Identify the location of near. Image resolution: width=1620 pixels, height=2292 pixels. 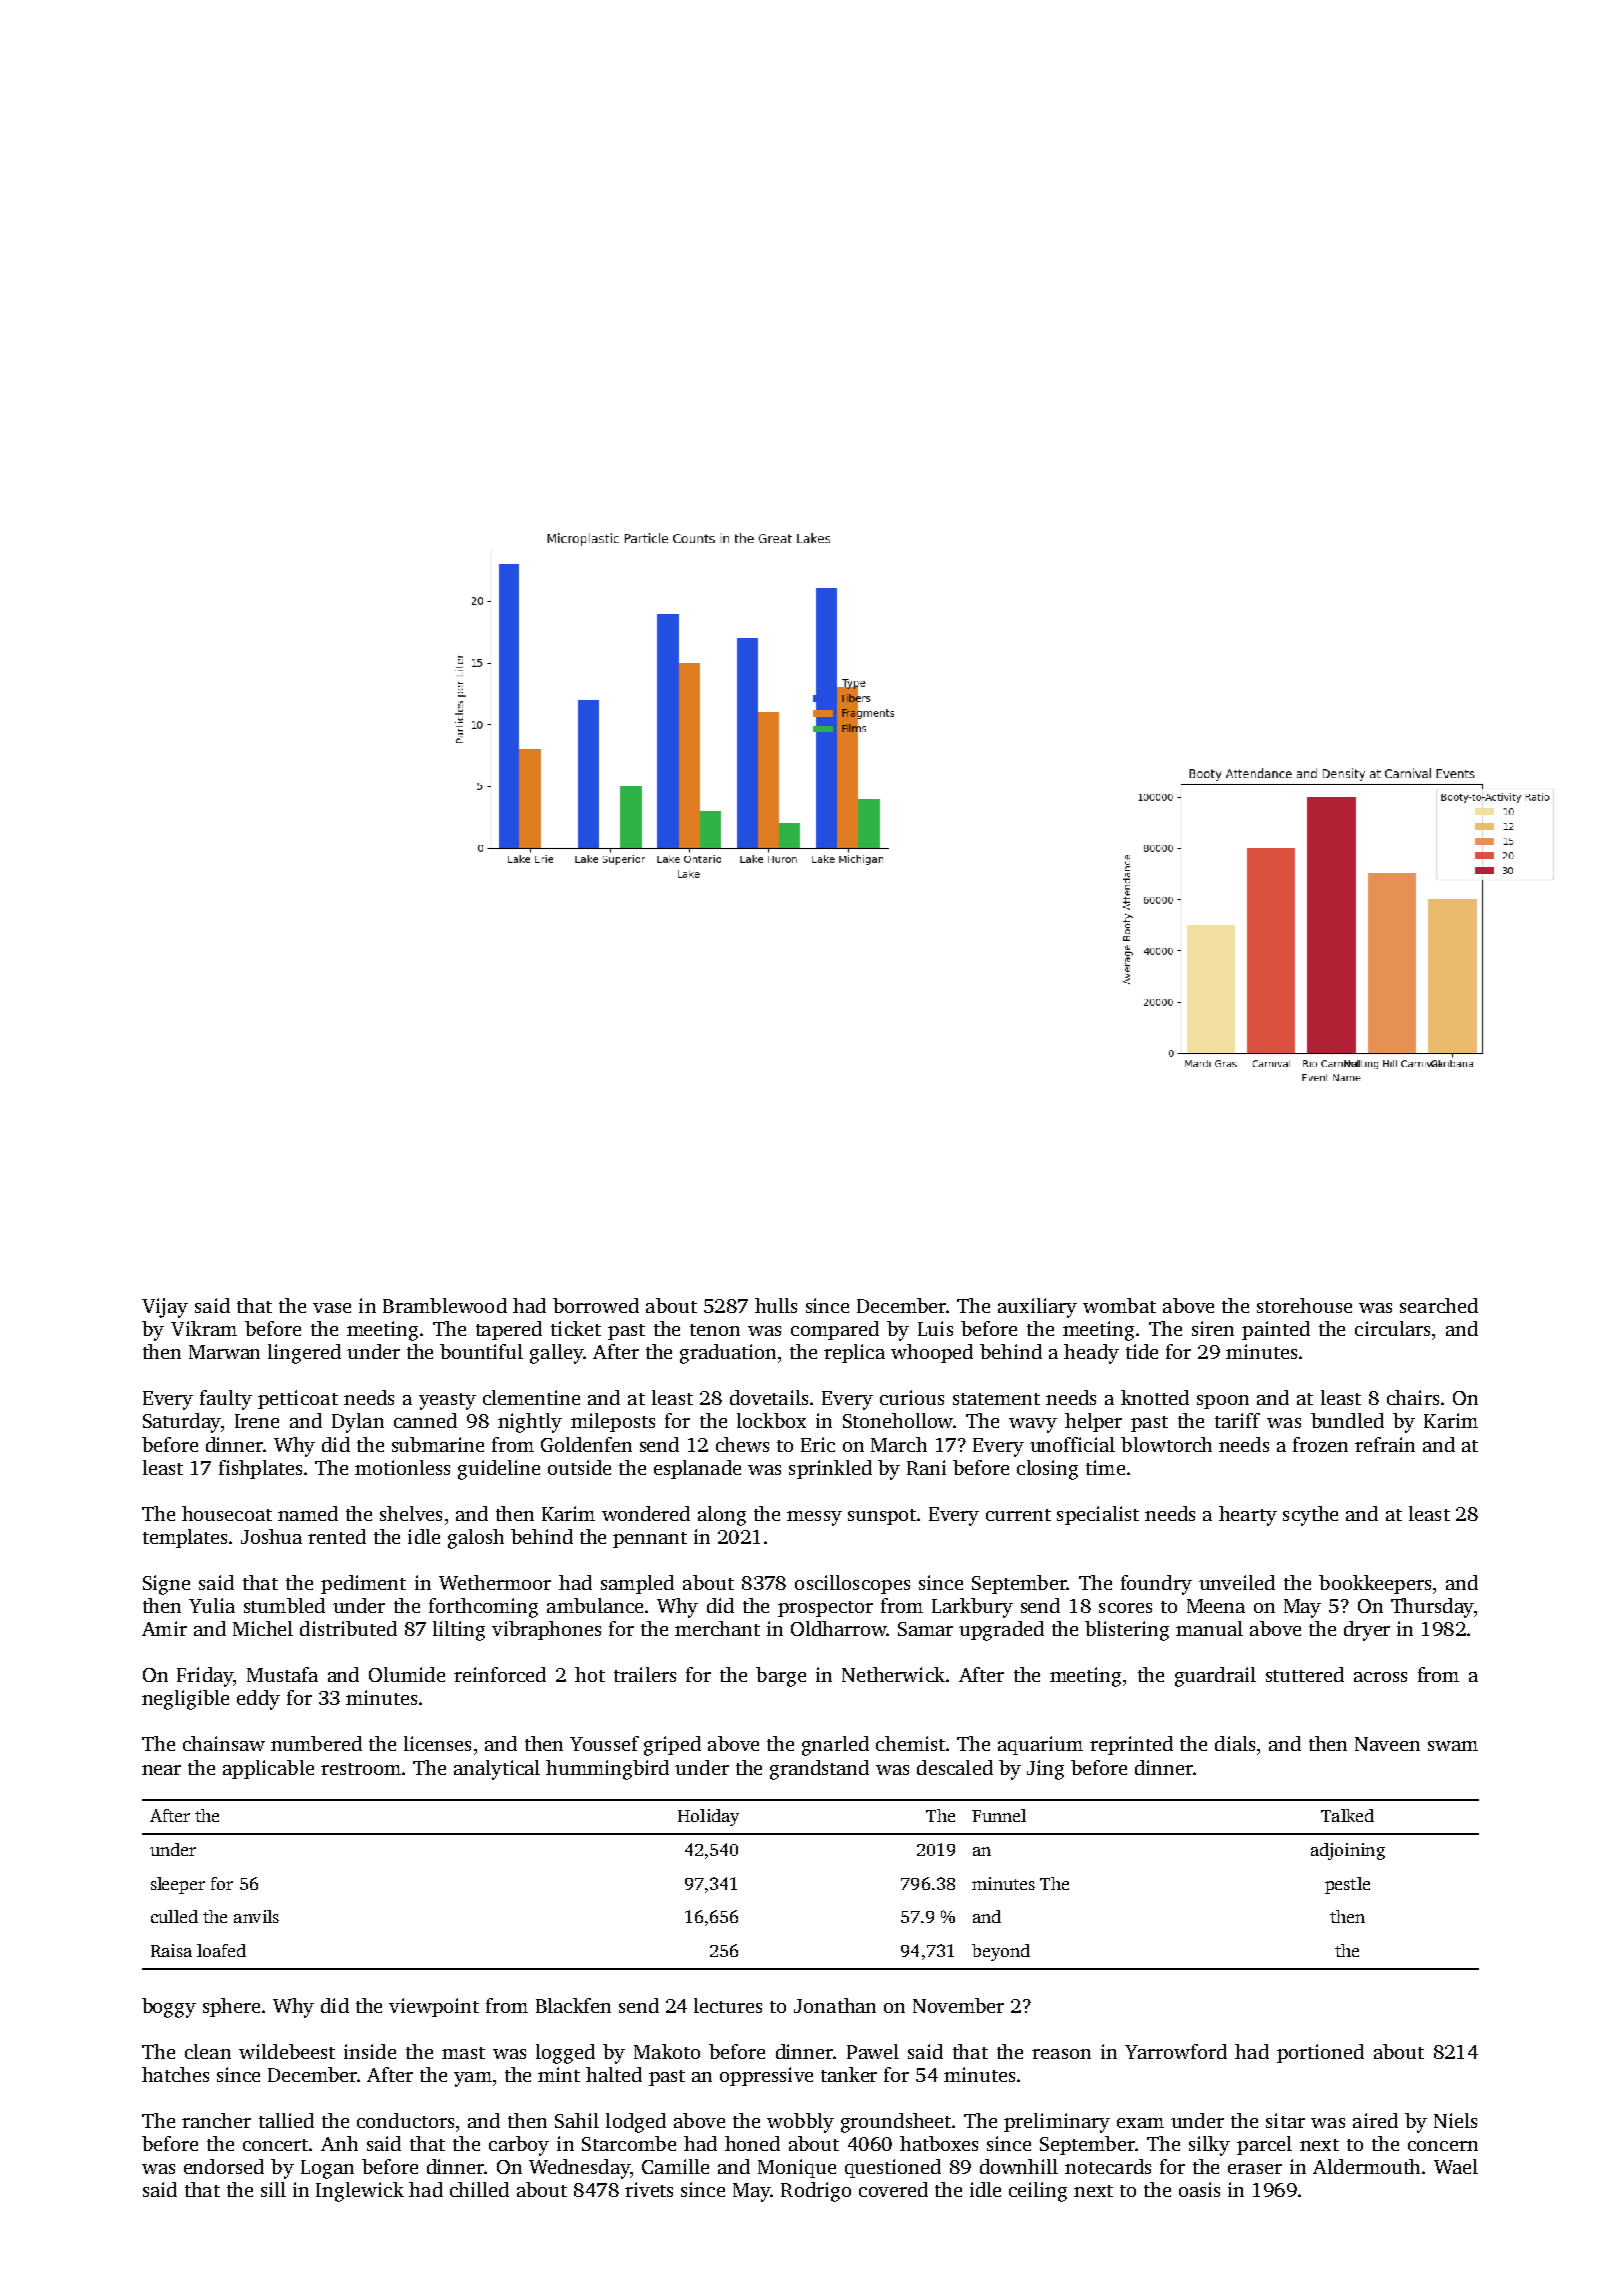
(161, 1770).
